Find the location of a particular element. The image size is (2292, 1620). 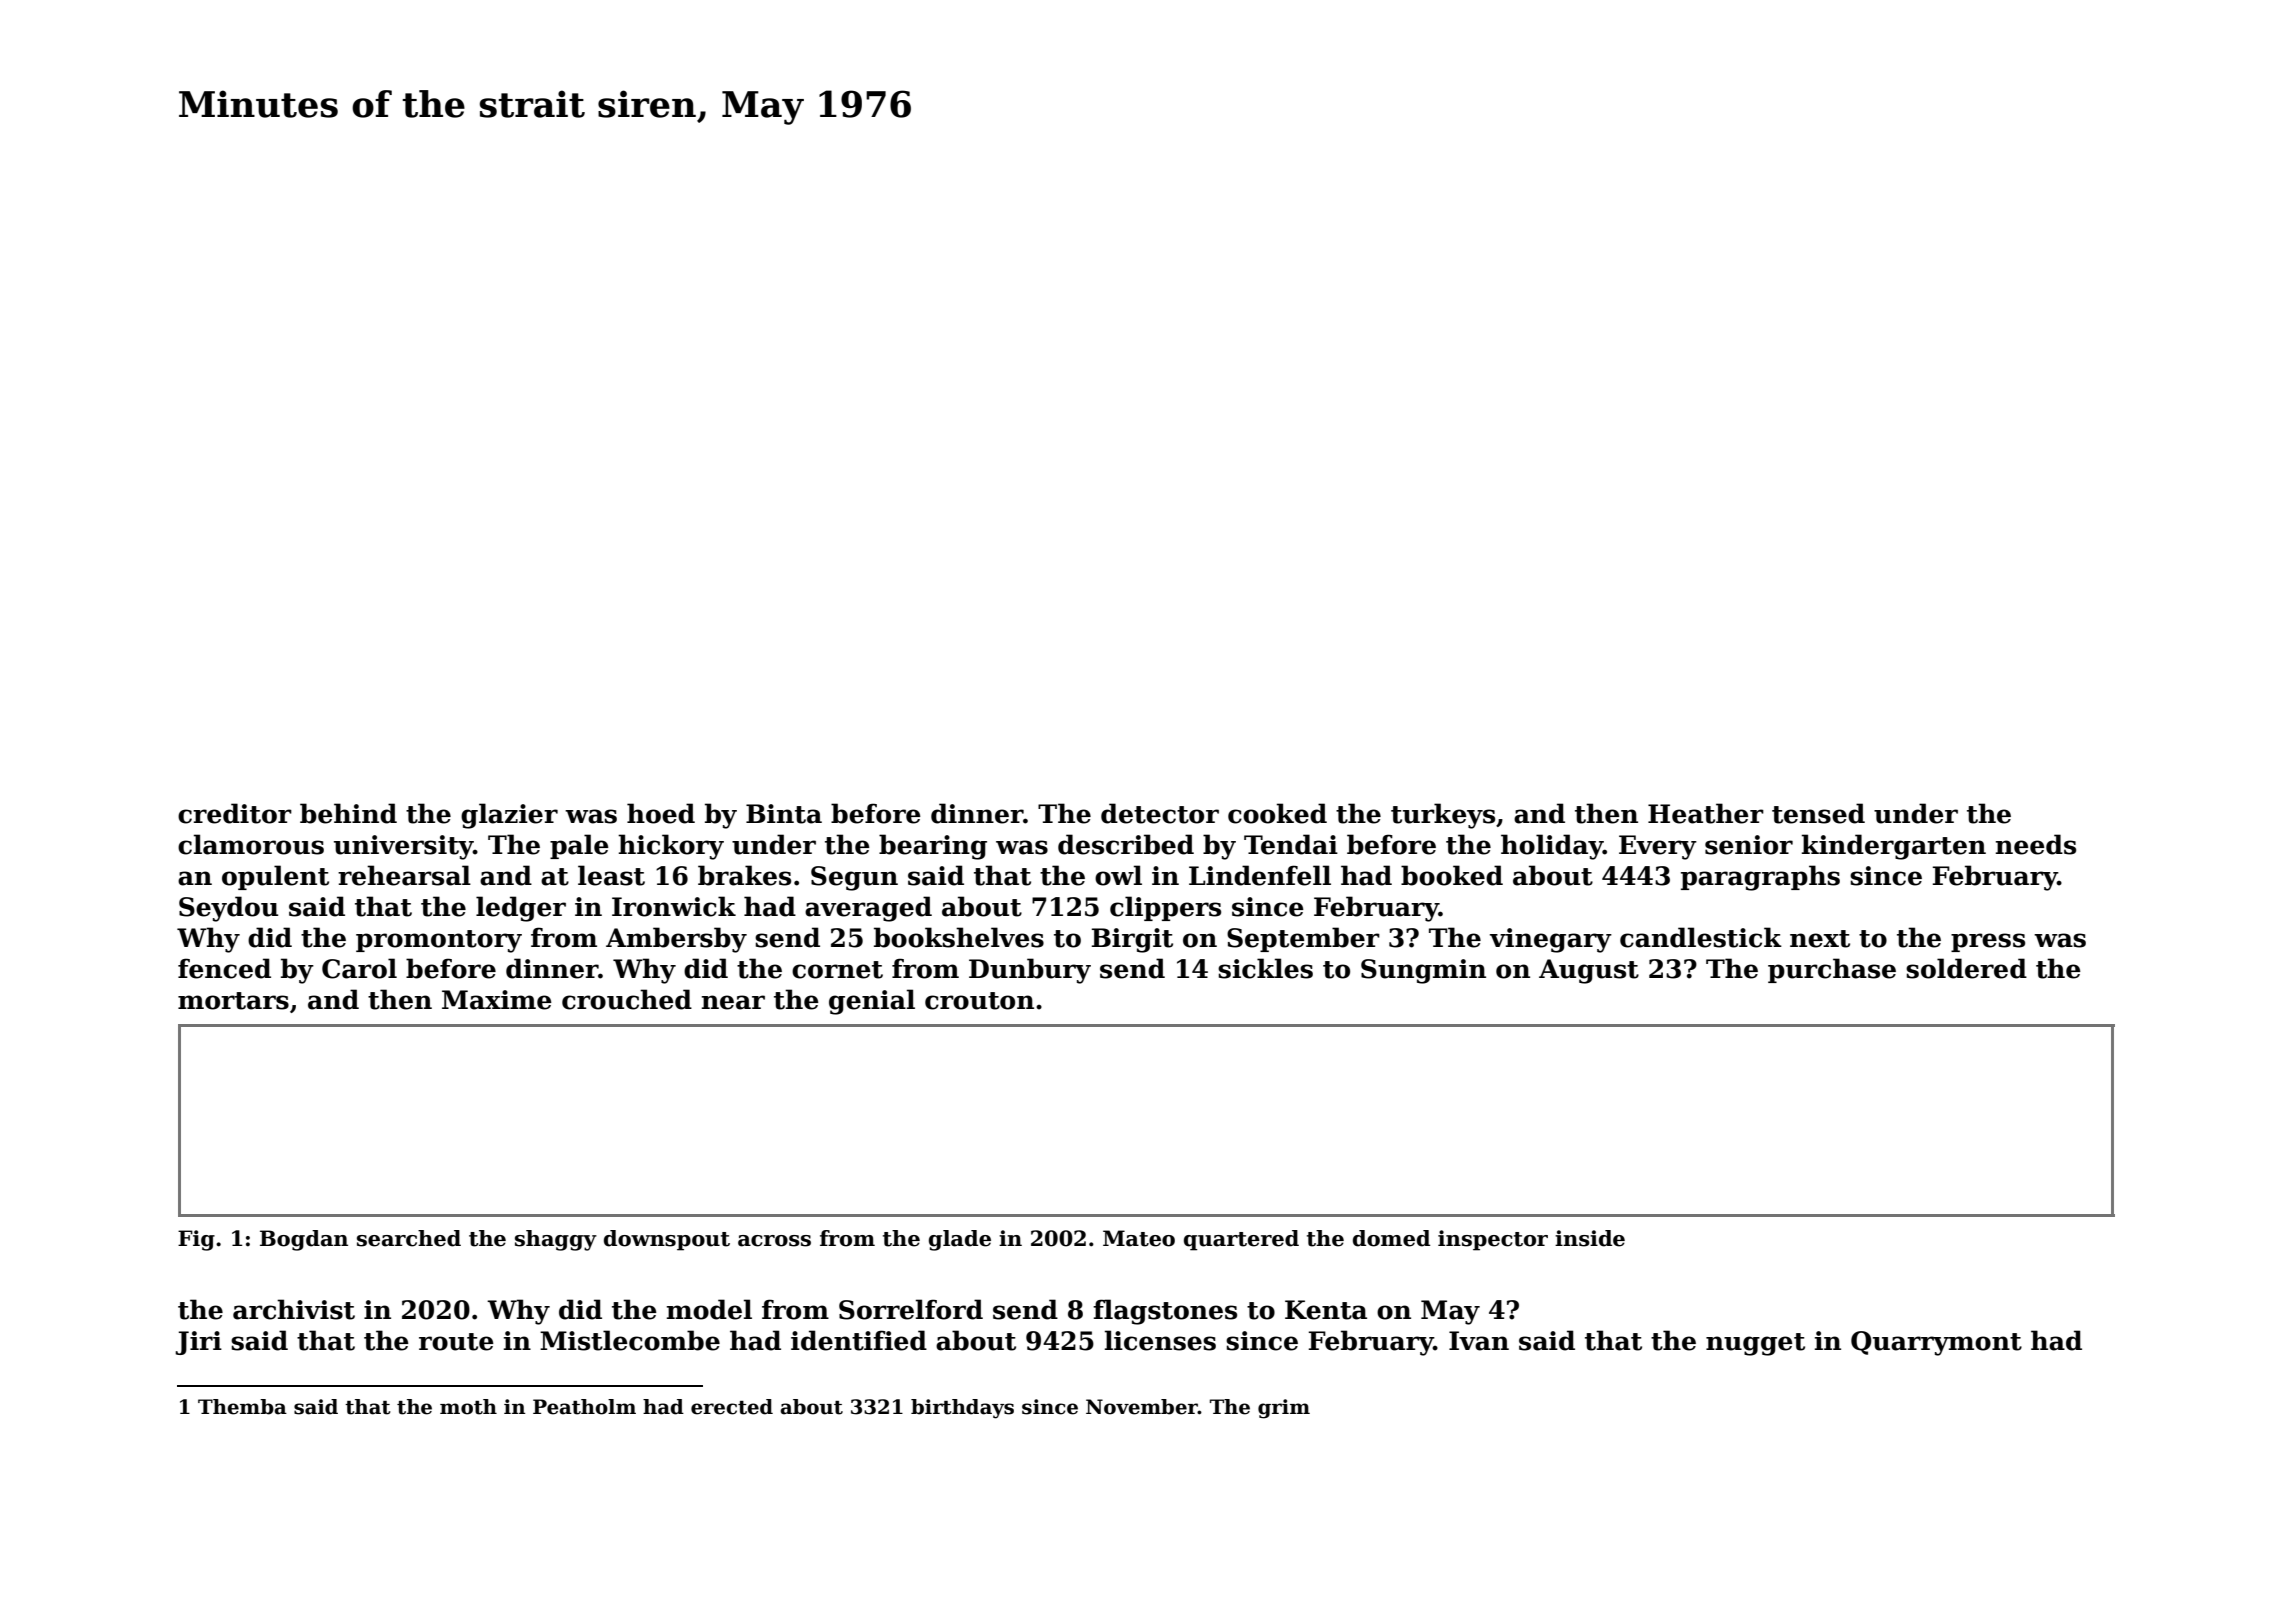

genial is located at coordinates (872, 1002).
